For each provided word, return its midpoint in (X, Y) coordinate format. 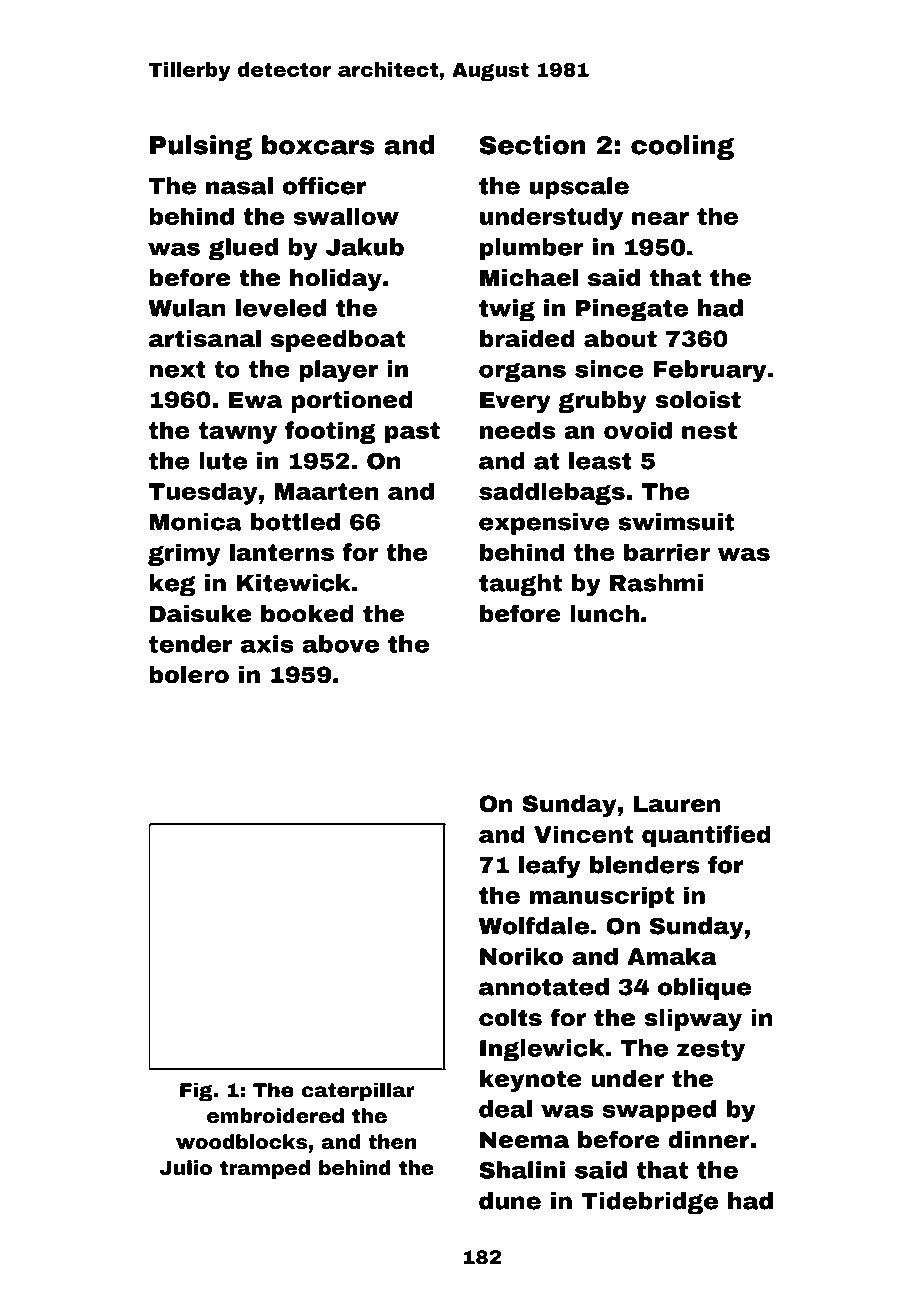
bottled (295, 522)
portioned (352, 402)
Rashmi (656, 583)
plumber (531, 249)
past (412, 433)
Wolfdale (533, 926)
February (710, 371)
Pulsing (201, 147)
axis (267, 644)
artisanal (205, 339)
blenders (645, 865)
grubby (602, 402)
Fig (196, 1092)
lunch (604, 614)
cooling (682, 147)
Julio (185, 1168)
